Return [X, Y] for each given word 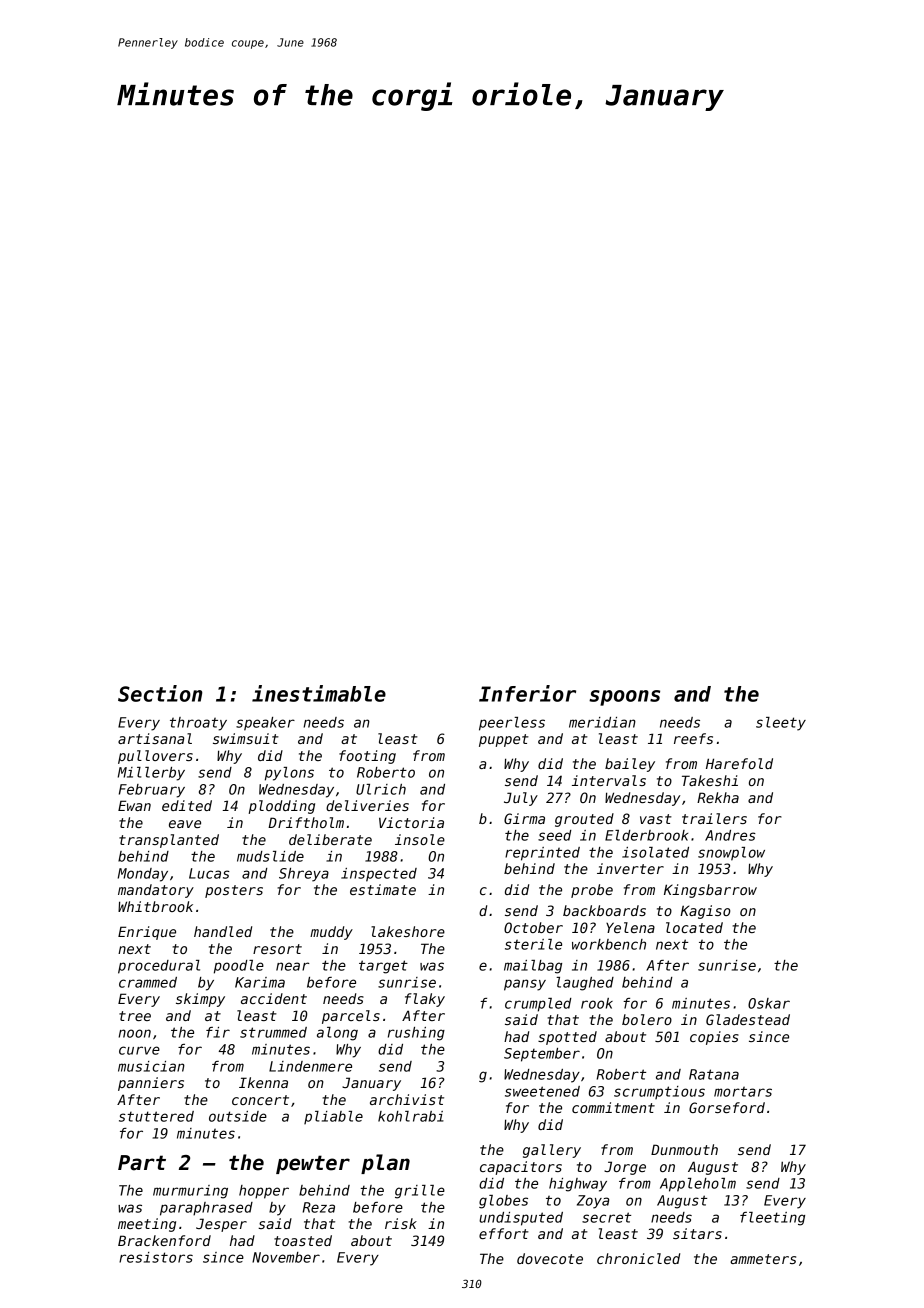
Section [160, 693]
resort [277, 949]
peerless [512, 724]
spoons [624, 698]
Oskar [769, 1003]
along [337, 1034]
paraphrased [206, 1209]
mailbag [533, 967]
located [694, 927]
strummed [273, 1032]
